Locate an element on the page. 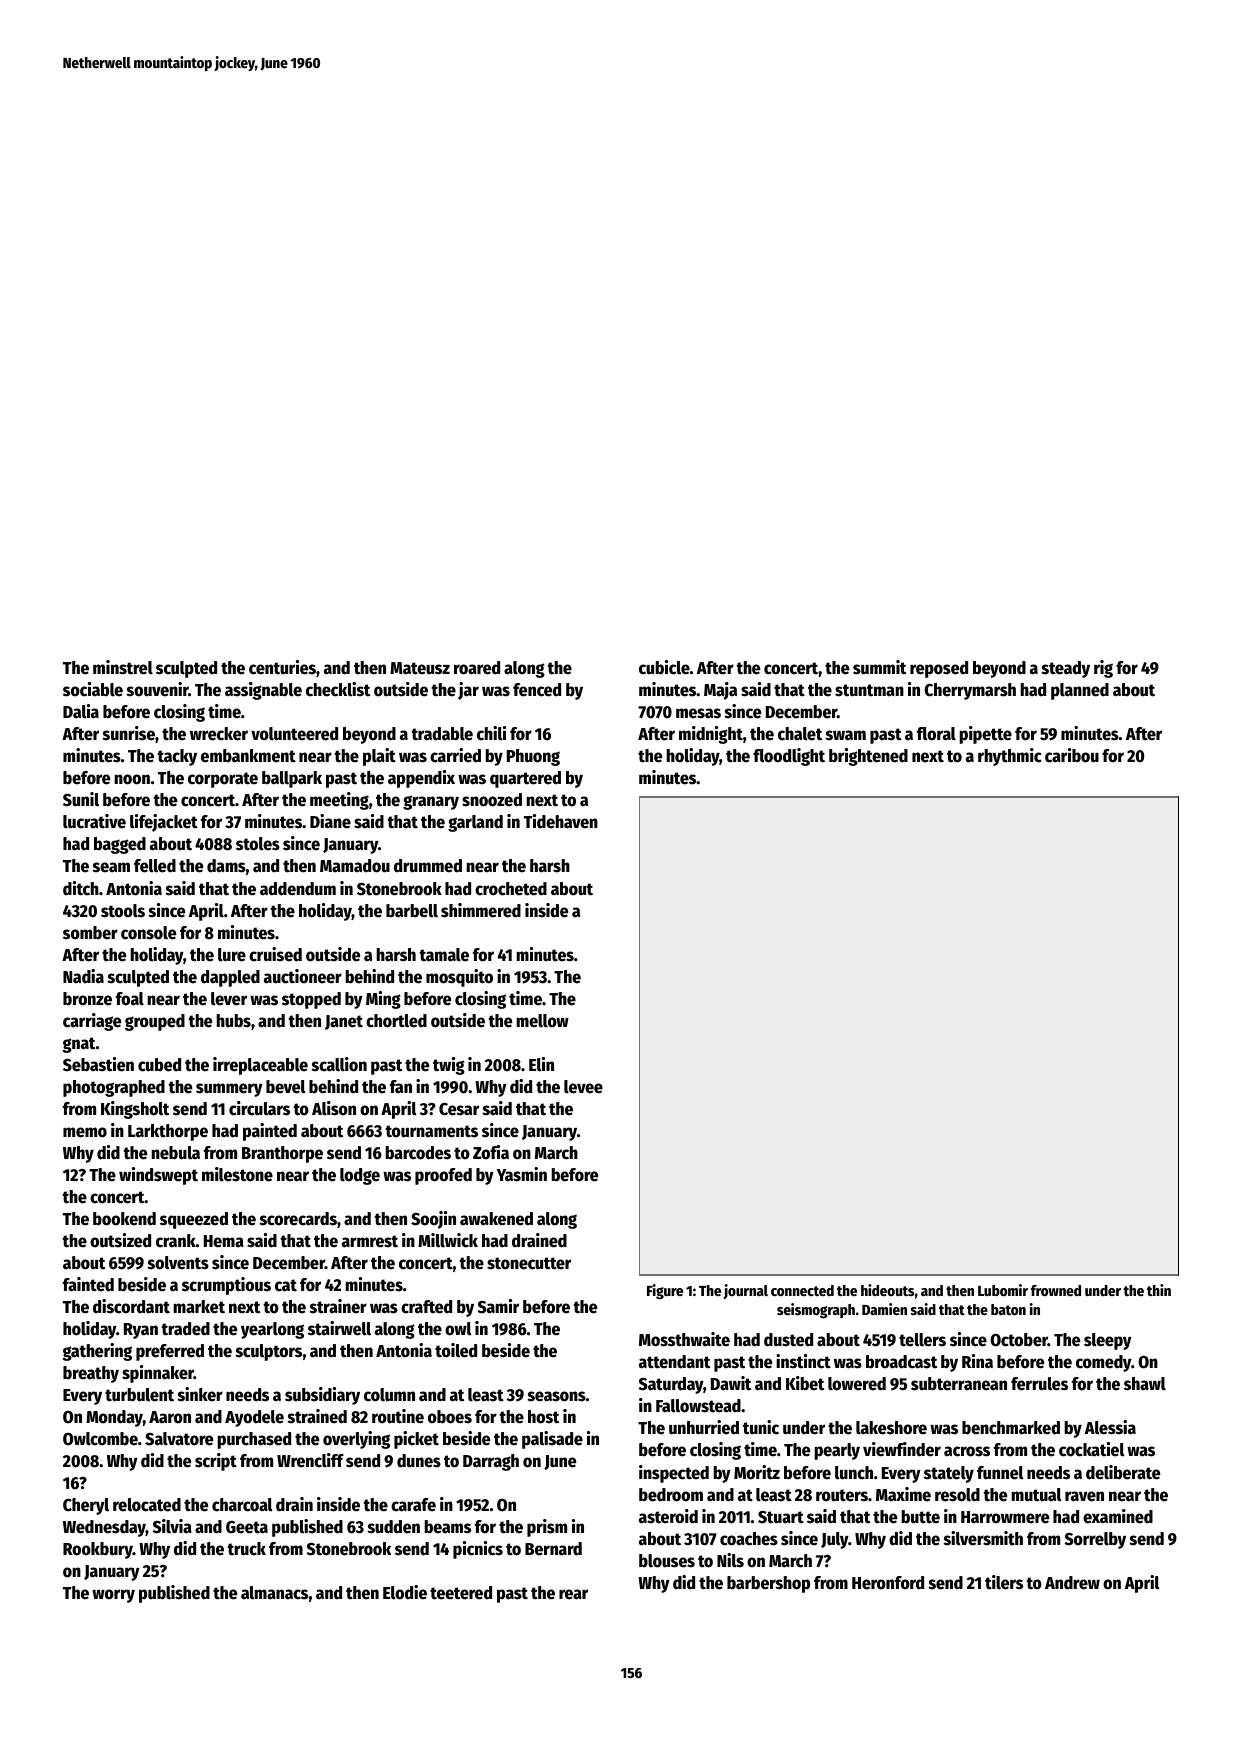  palisade is located at coordinates (552, 1440).
